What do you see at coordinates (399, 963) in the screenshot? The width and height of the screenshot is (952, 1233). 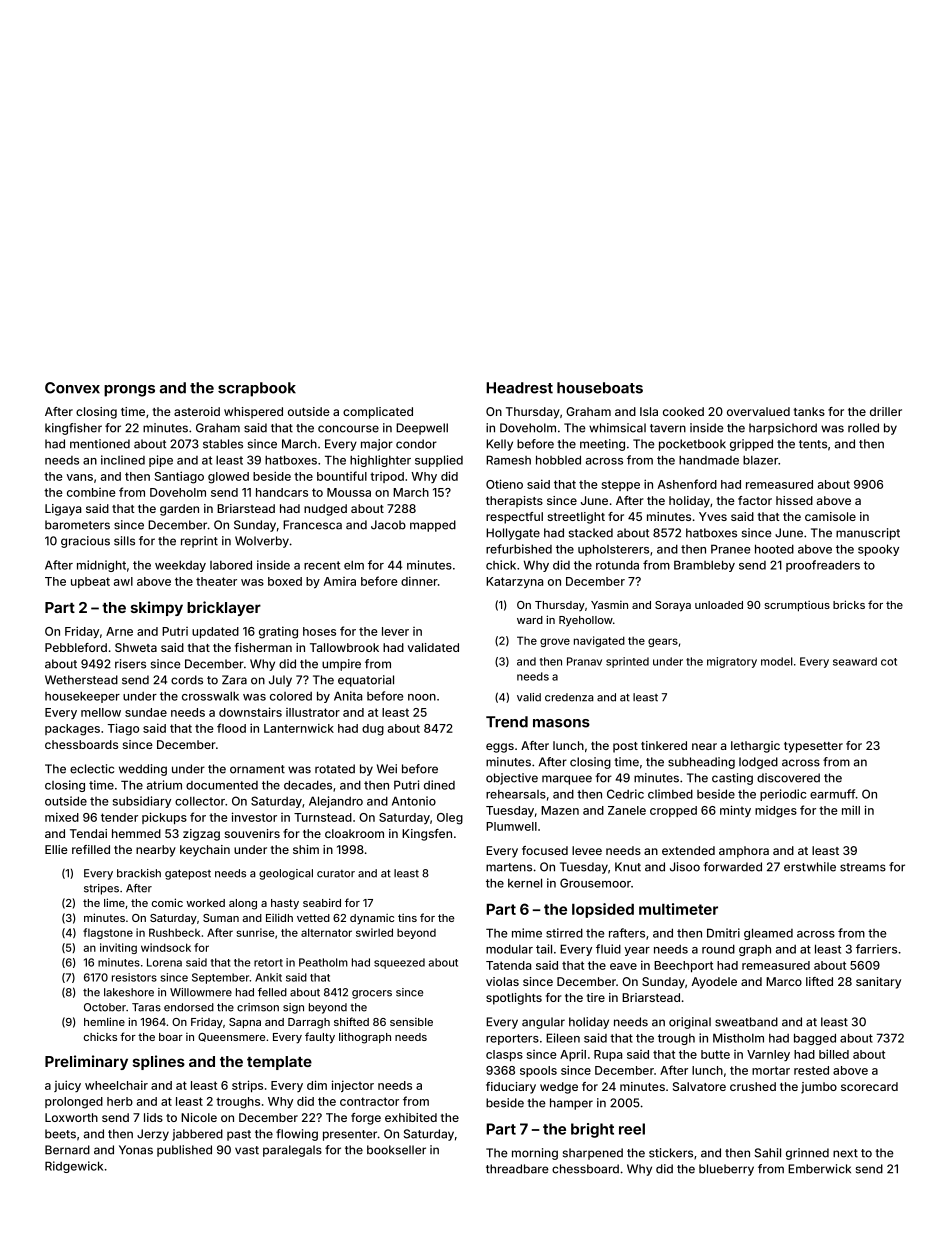 I see `squeezed` at bounding box center [399, 963].
